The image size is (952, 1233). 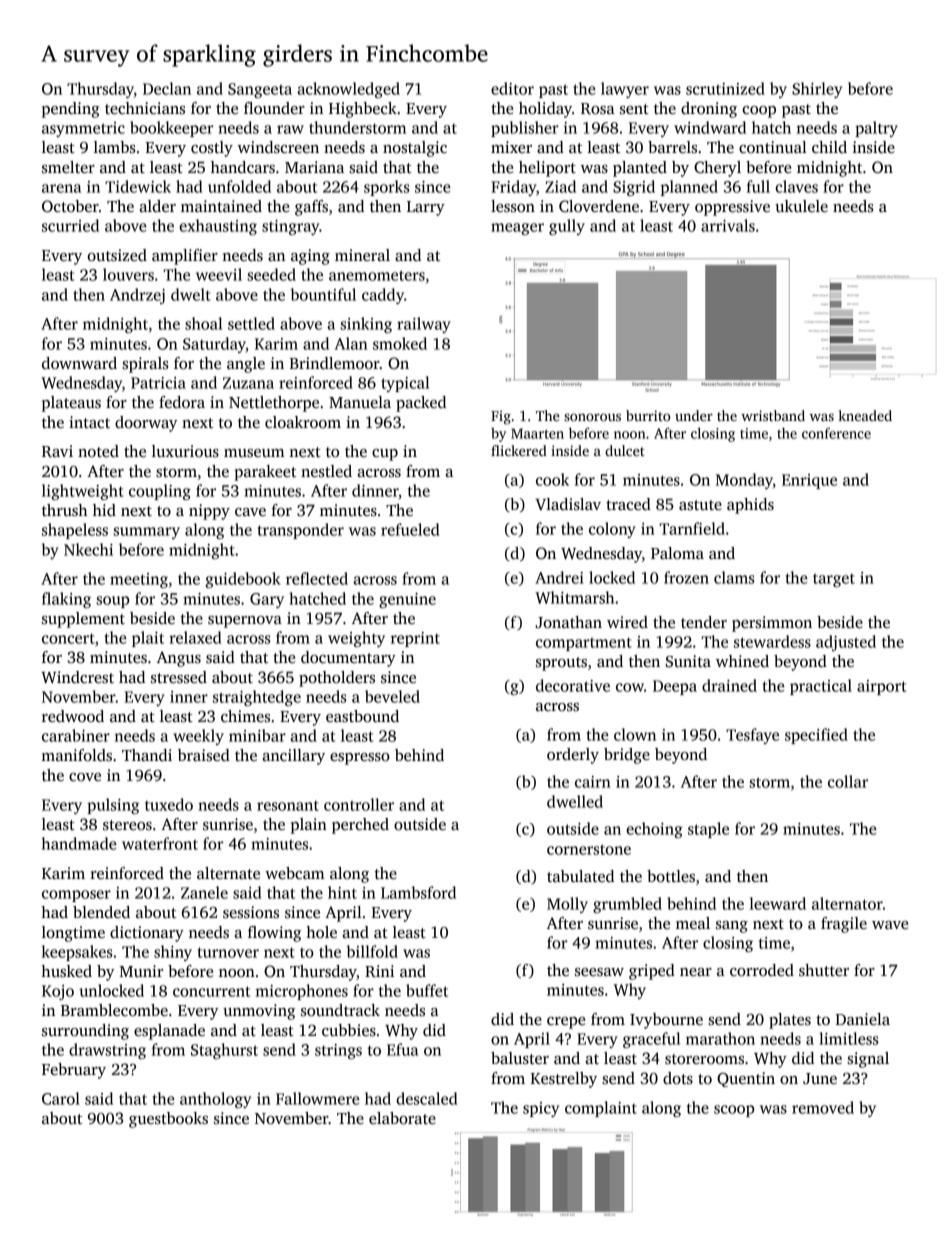 What do you see at coordinates (169, 1032) in the screenshot?
I see `esplanade` at bounding box center [169, 1032].
